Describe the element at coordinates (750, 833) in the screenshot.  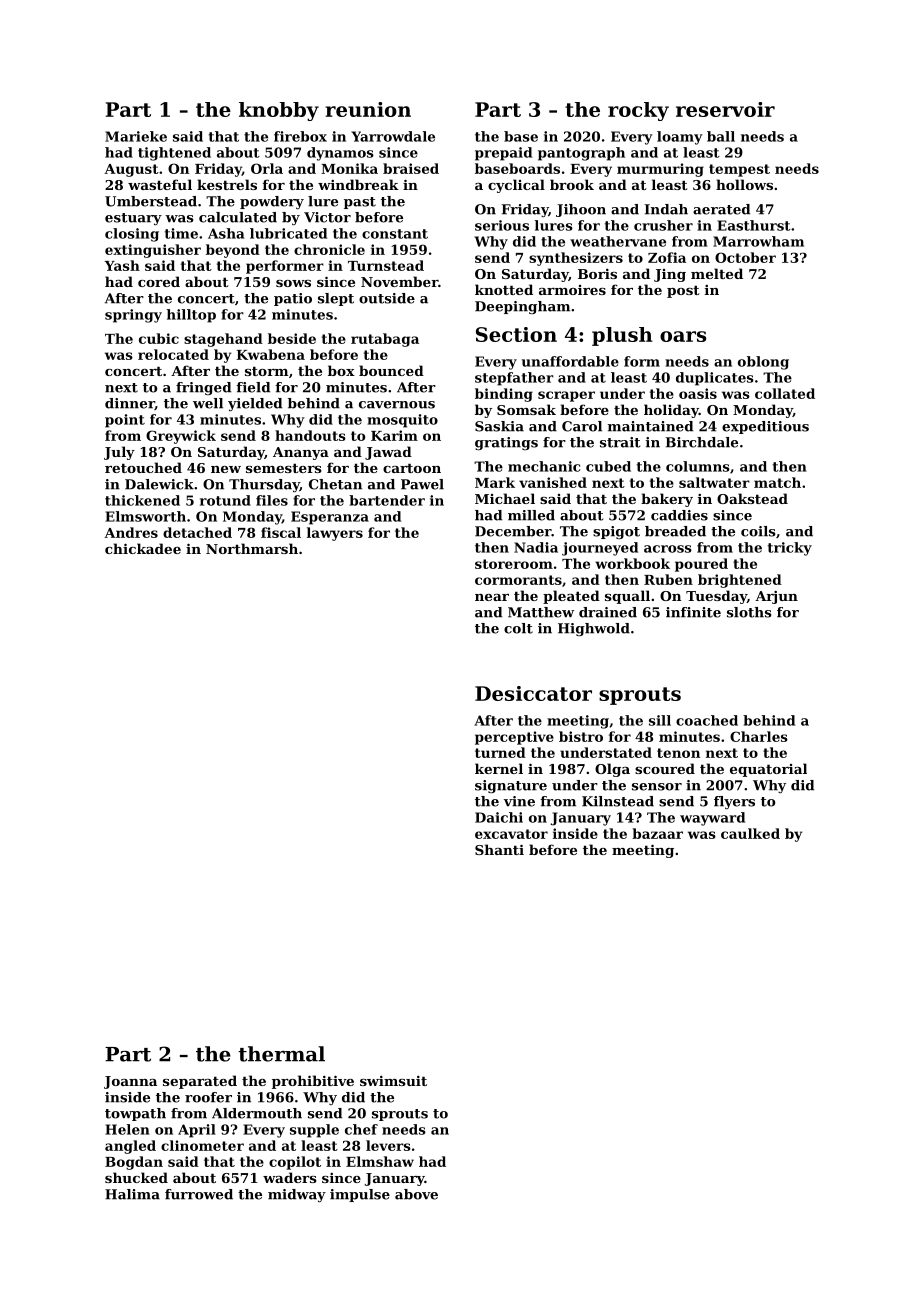
I see `caulked` at that location.
